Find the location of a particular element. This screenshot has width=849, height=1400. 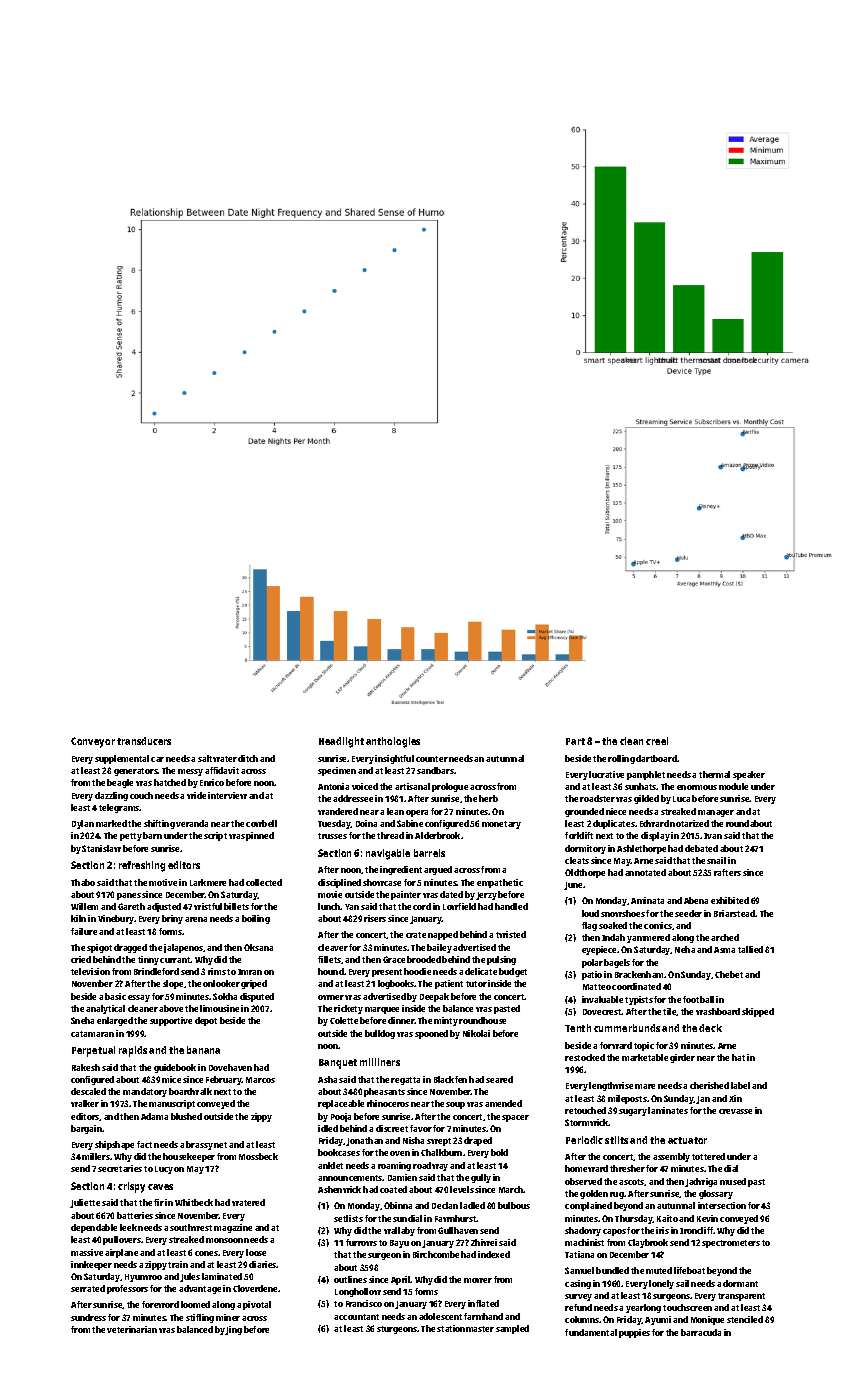

setlists is located at coordinates (348, 1218).
